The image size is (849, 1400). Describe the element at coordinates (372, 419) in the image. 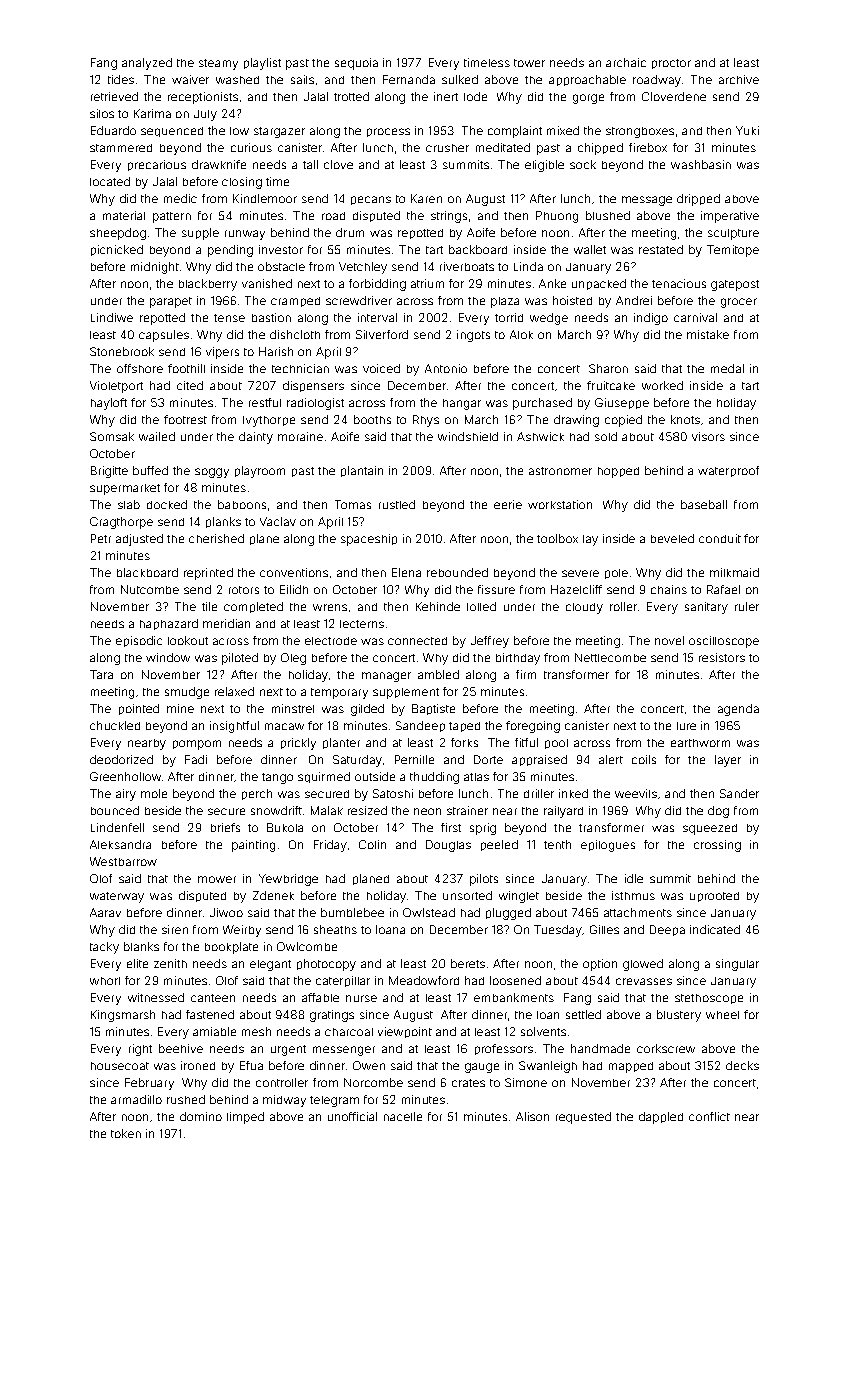

I see `booths` at that location.
